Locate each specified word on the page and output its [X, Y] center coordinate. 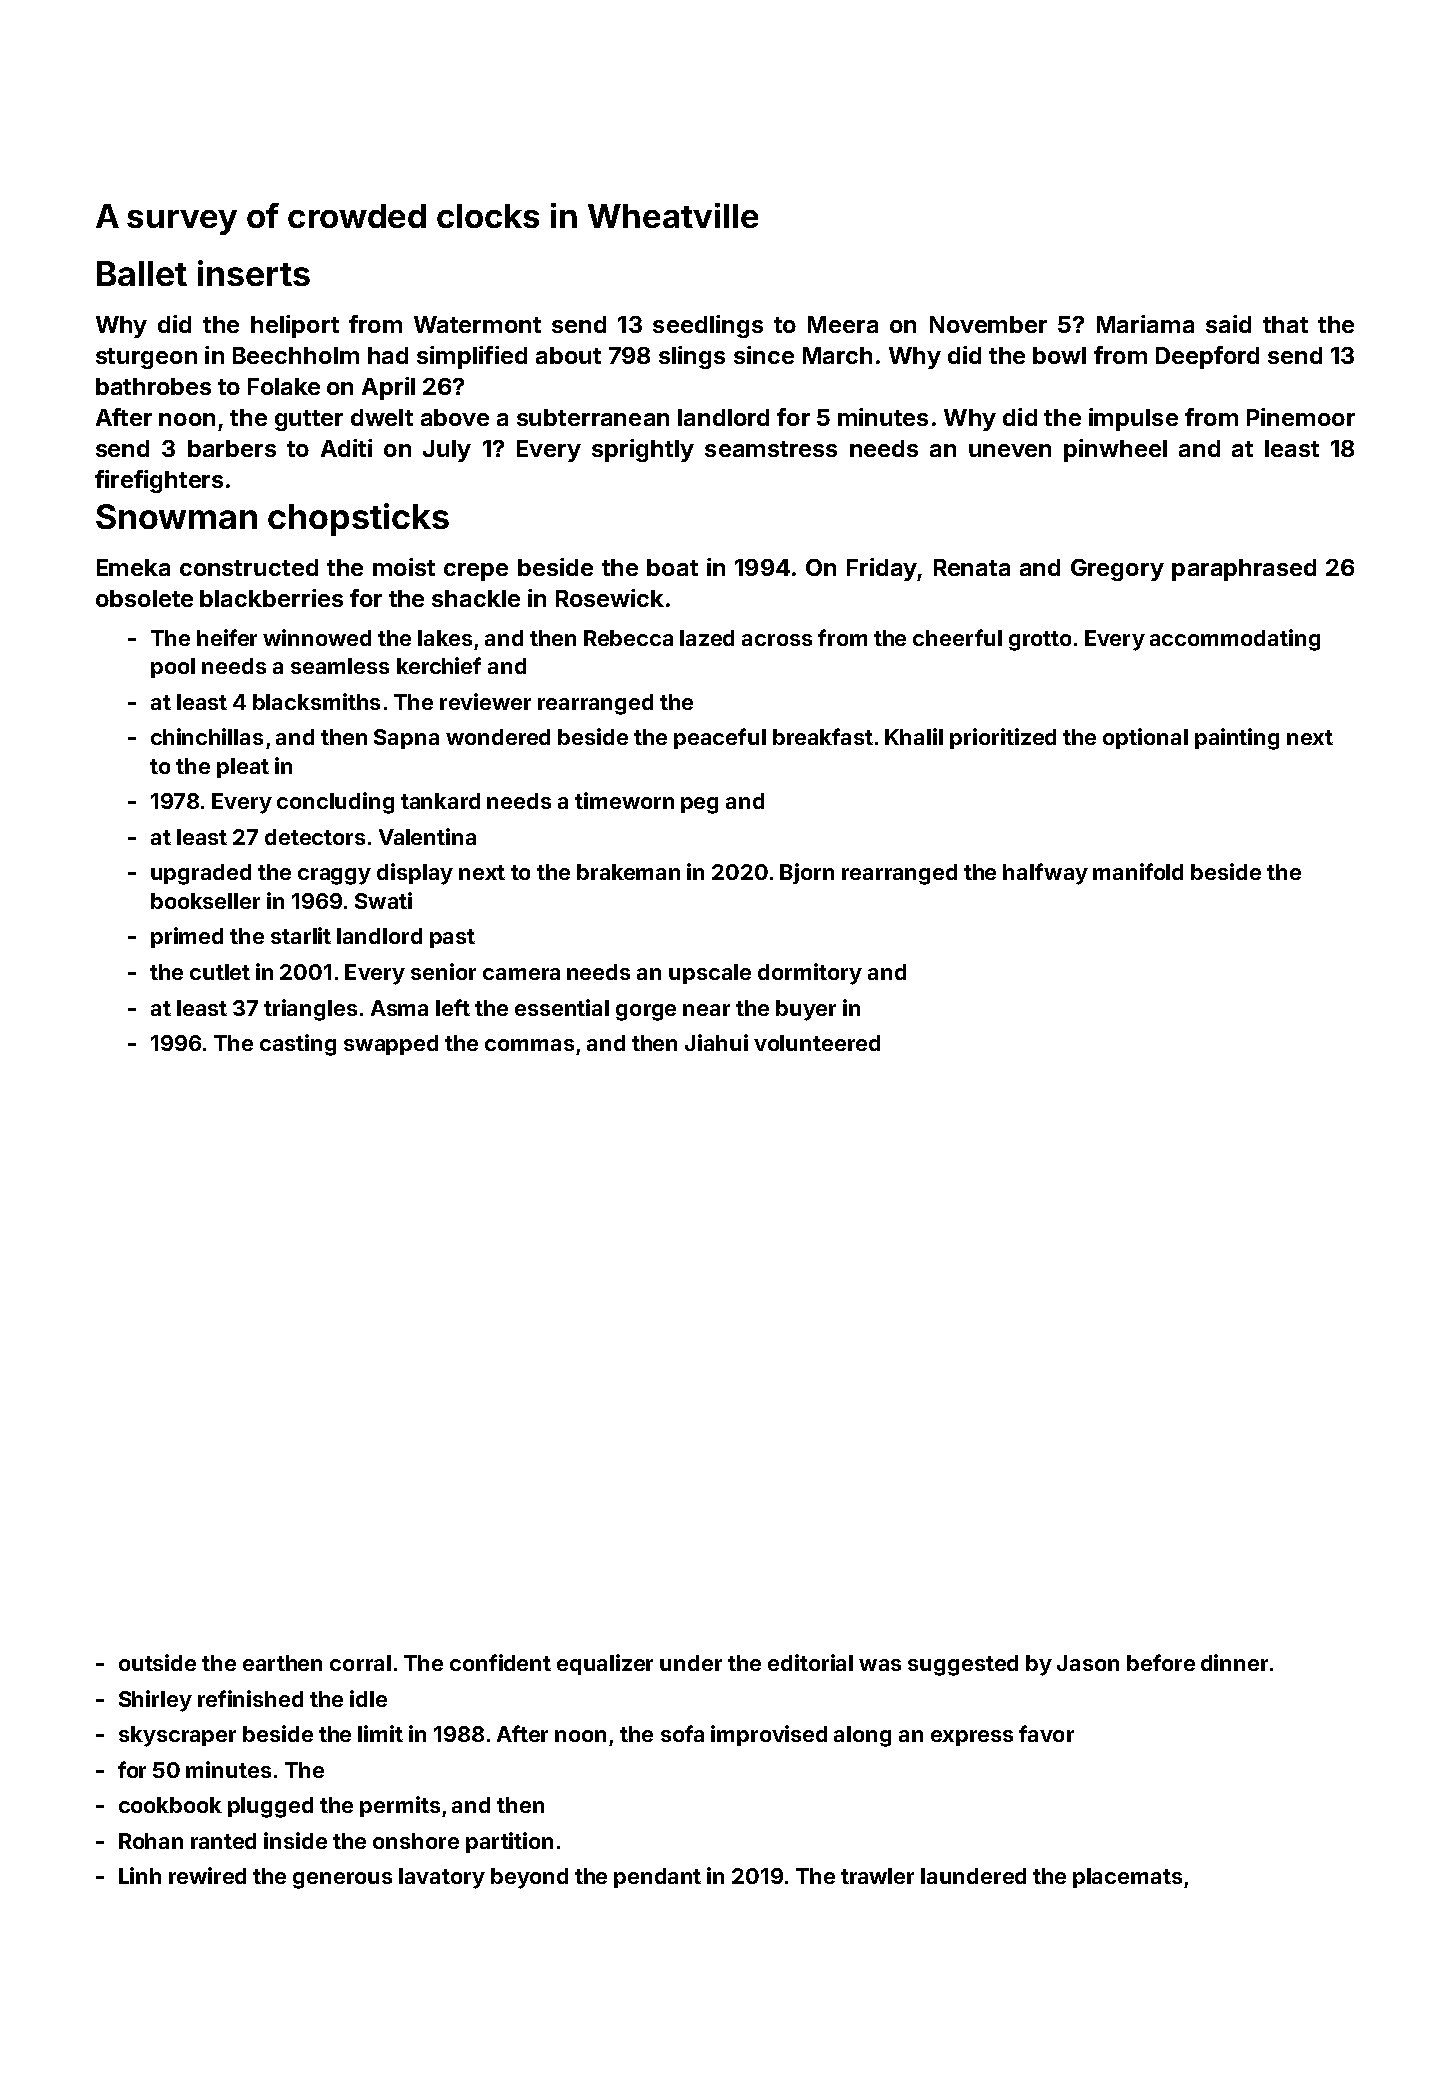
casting [298, 1045]
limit [380, 1733]
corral [360, 1663]
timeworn [624, 800]
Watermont [477, 324]
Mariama [1145, 324]
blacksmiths [316, 701]
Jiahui [716, 1042]
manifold [1138, 871]
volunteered [817, 1043]
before [1161, 1662]
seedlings [708, 326]
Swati [383, 900]
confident [500, 1662]
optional [1145, 738]
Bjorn [807, 873]
